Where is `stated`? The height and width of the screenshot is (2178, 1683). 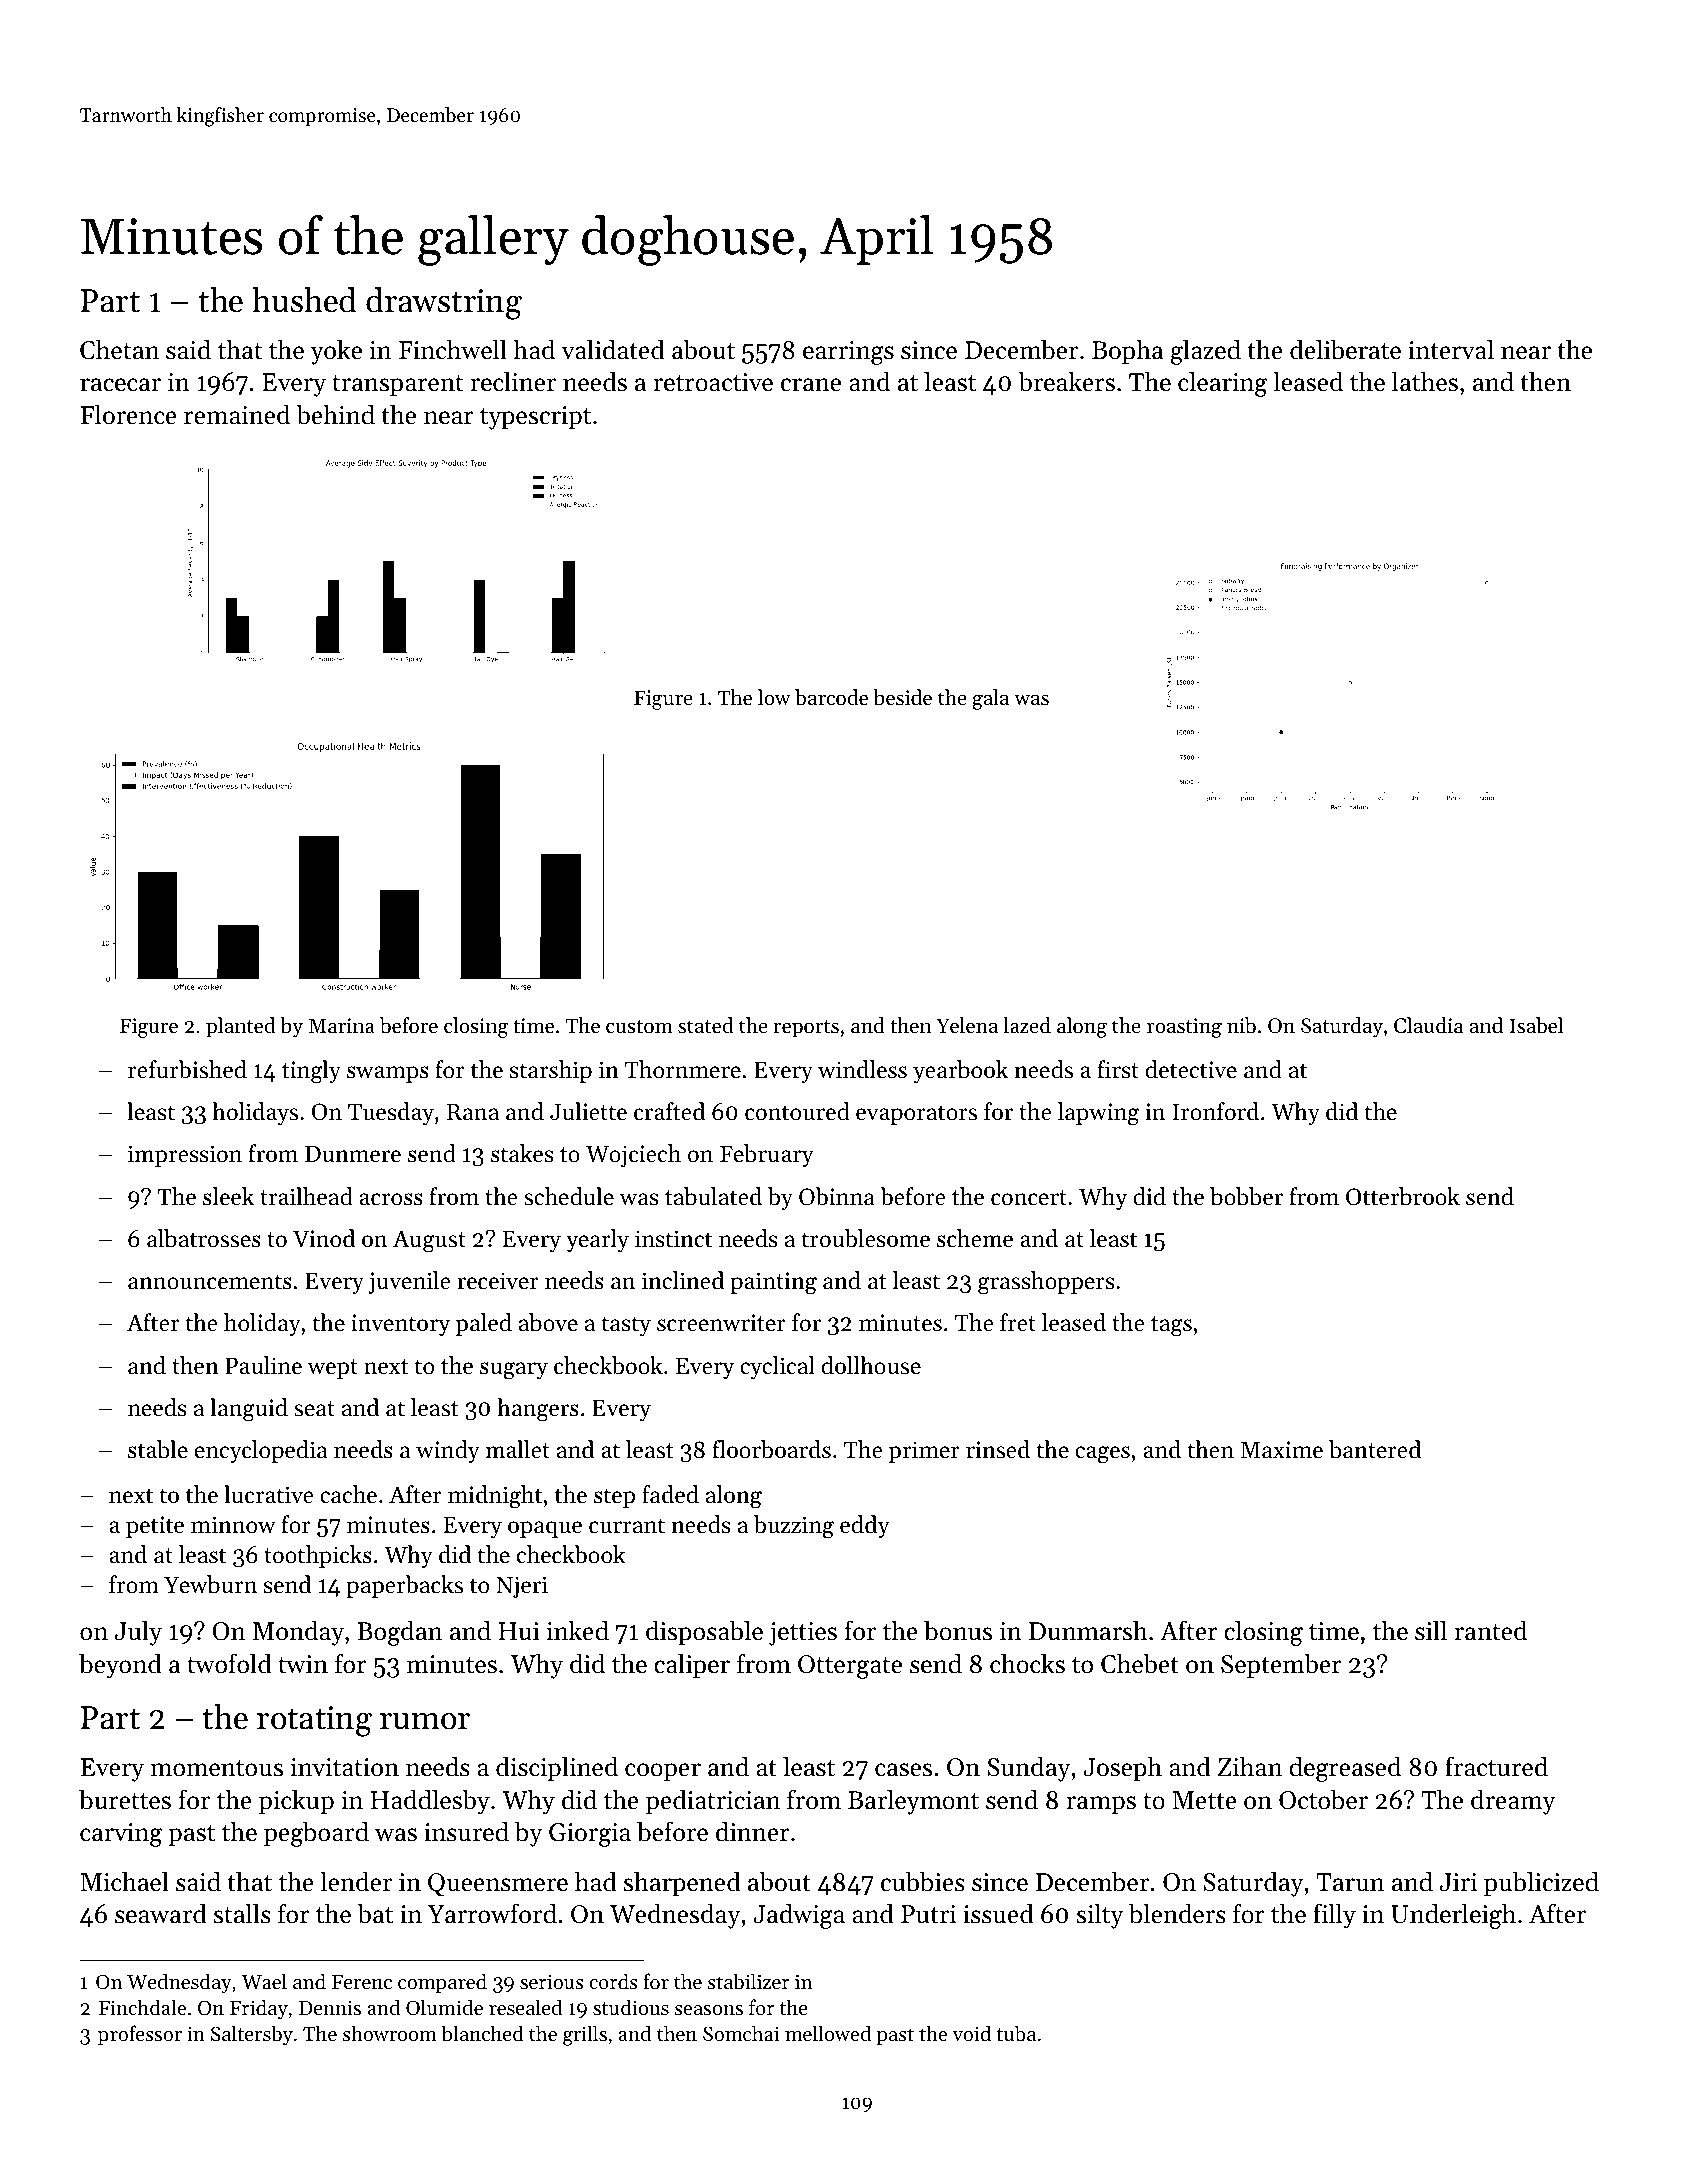
stated is located at coordinates (705, 1025).
